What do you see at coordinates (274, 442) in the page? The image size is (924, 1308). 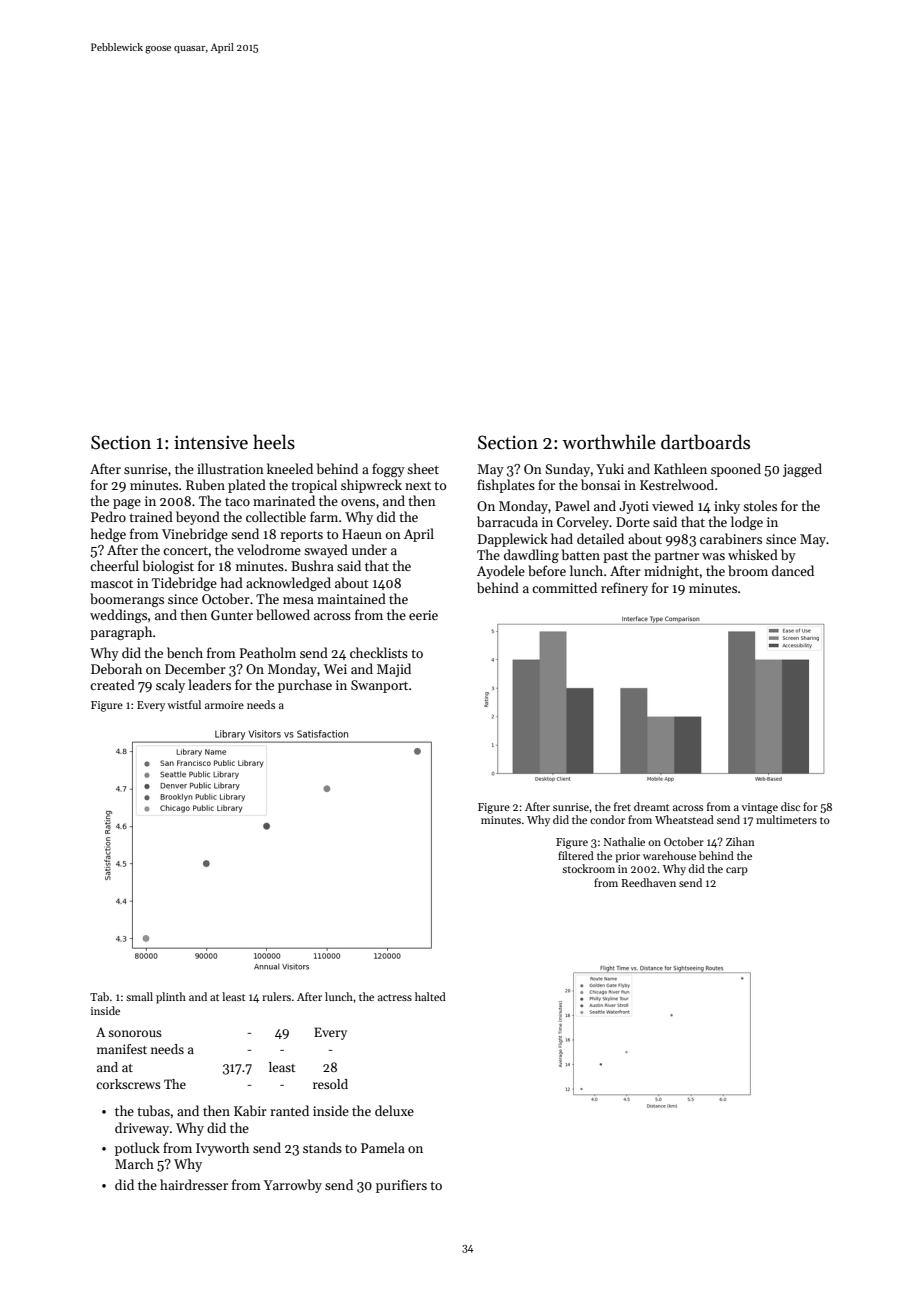 I see `heels` at bounding box center [274, 442].
